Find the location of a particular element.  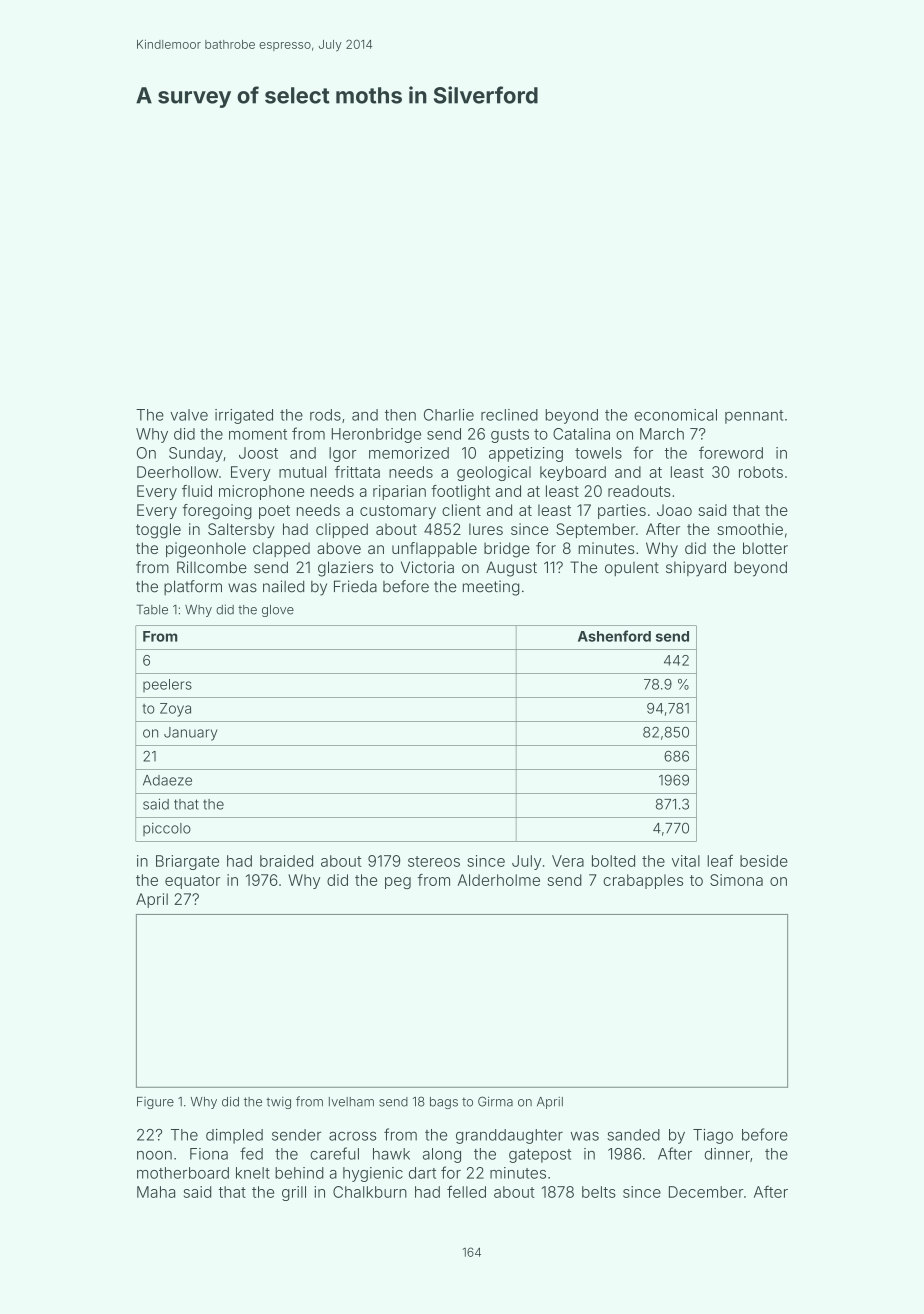

bolted is located at coordinates (613, 861).
